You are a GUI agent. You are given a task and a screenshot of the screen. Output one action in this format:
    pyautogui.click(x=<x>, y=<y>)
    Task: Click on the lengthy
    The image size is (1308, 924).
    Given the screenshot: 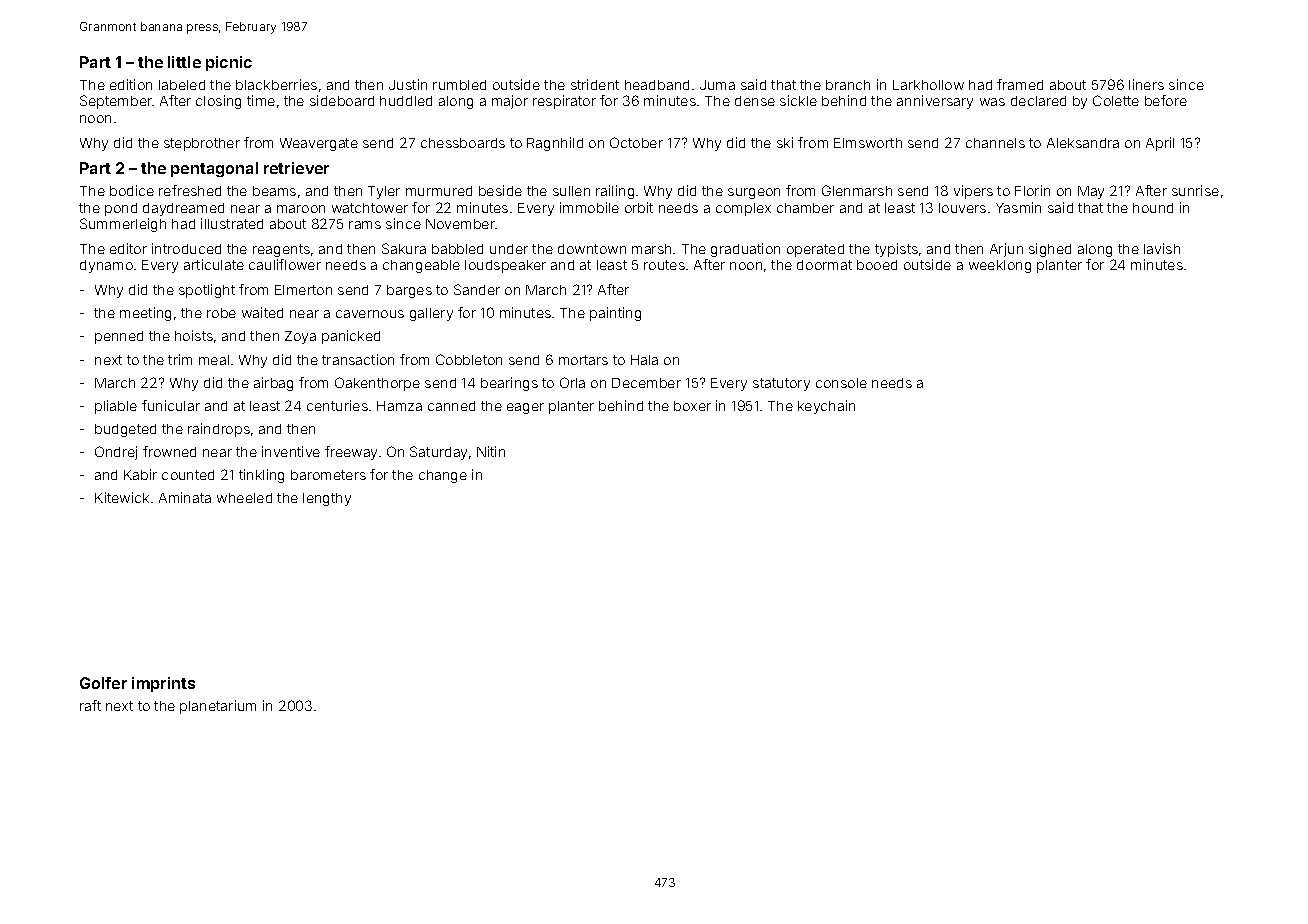 What is the action you would take?
    pyautogui.click(x=327, y=499)
